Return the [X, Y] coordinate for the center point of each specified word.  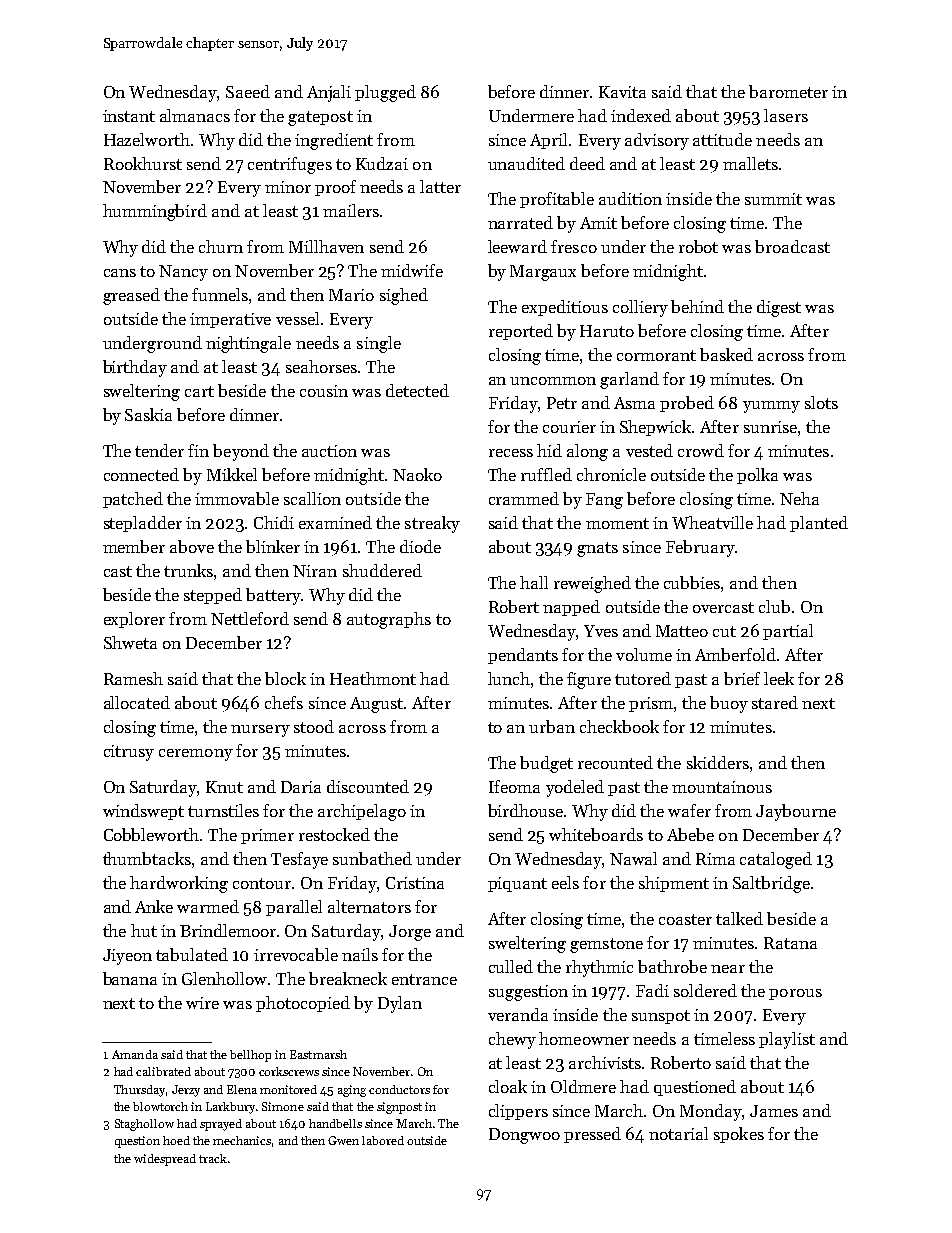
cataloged [776, 860]
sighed [404, 296]
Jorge [410, 933]
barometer [788, 91]
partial [788, 632]
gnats [597, 549]
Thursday [139, 1091]
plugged [385, 93]
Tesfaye [299, 860]
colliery [640, 308]
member [134, 546]
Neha [799, 498]
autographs [389, 620]
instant [129, 116]
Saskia [148, 414]
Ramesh [133, 678]
